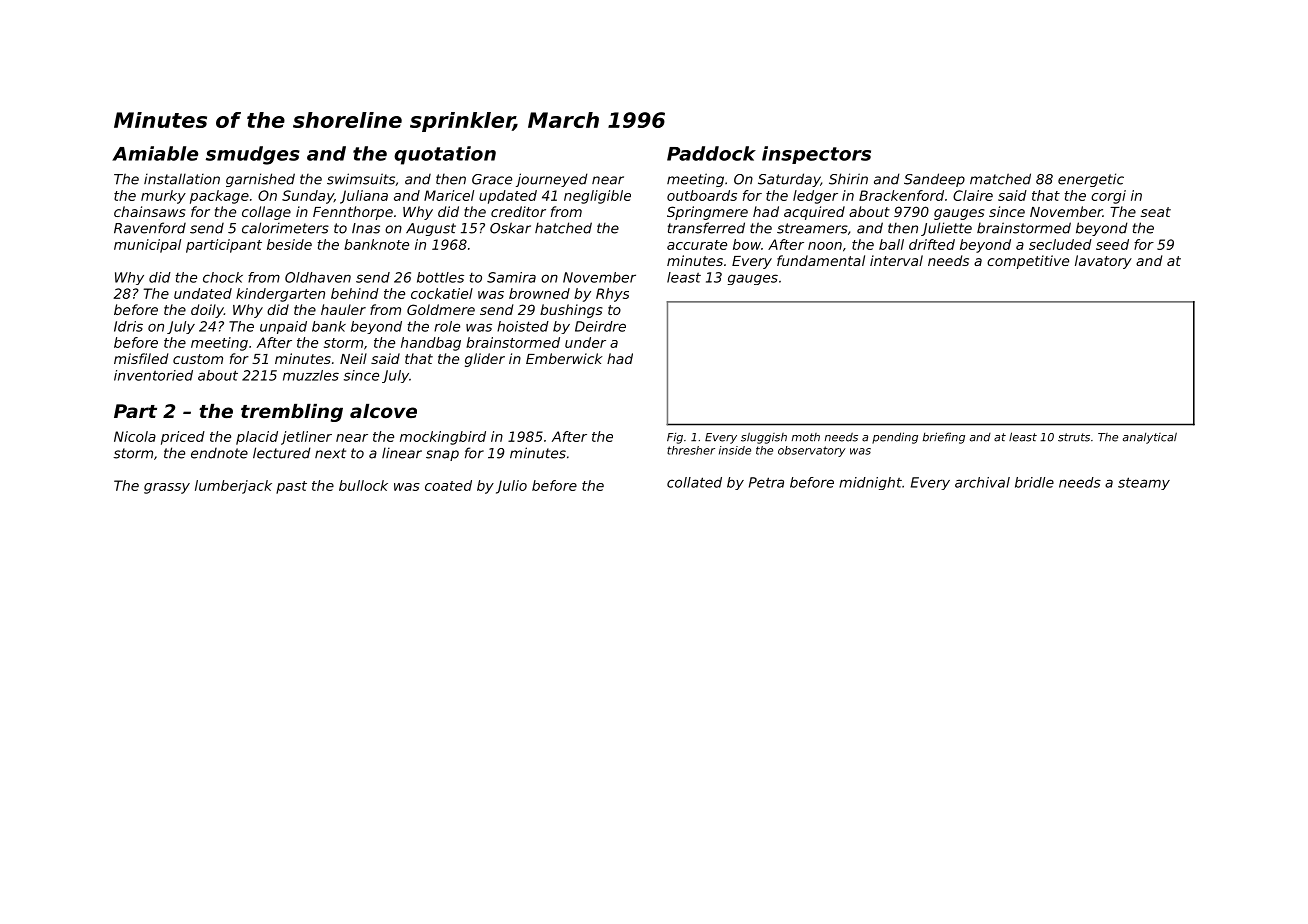 This screenshot has height=924, width=1308. Describe the element at coordinates (563, 228) in the screenshot. I see `hatched` at that location.
